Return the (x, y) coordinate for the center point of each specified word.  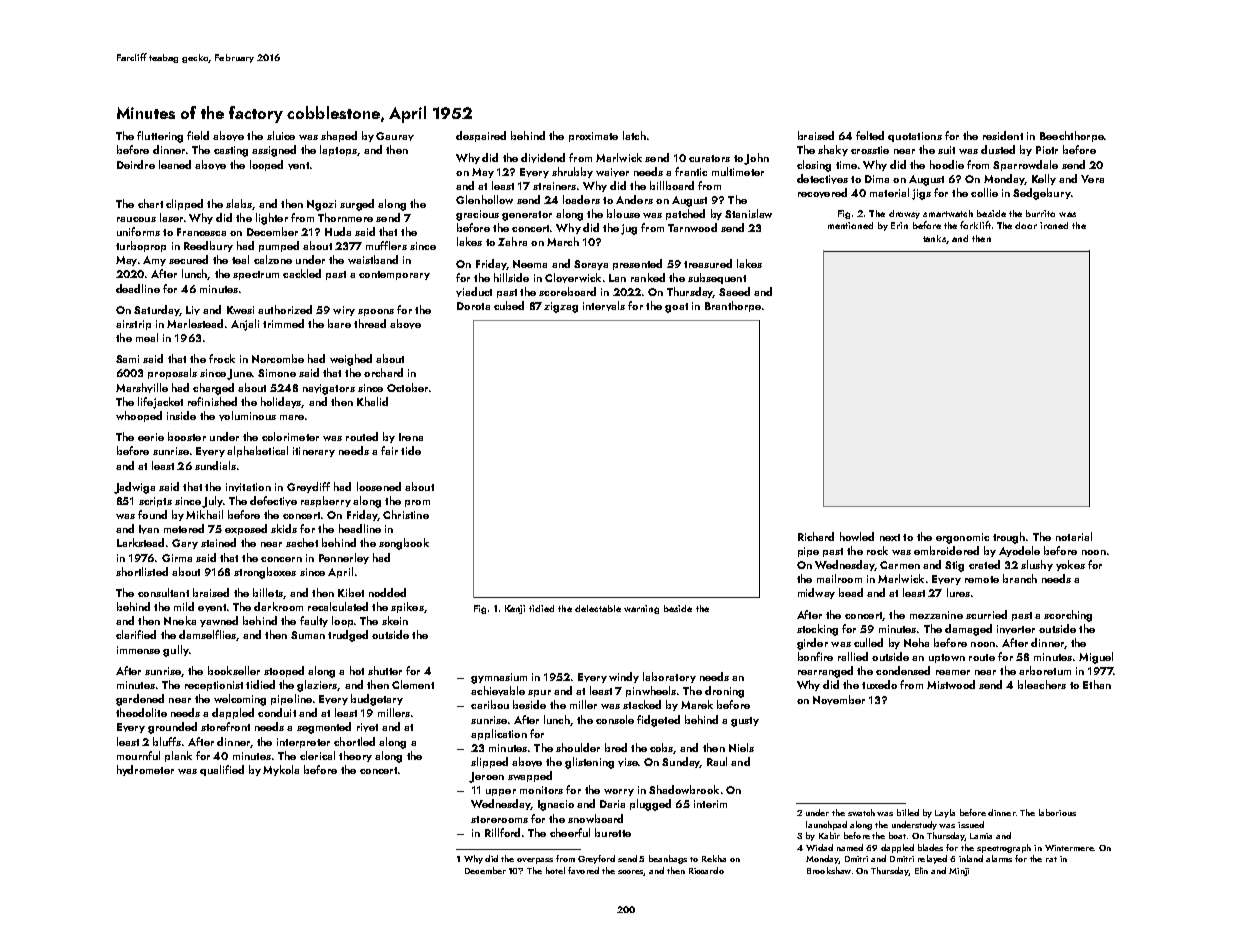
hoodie (947, 164)
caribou (490, 704)
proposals (172, 373)
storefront (225, 726)
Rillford (502, 832)
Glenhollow (484, 199)
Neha (916, 642)
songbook (404, 544)
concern (281, 559)
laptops (338, 150)
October (407, 387)
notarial (1074, 536)
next (890, 537)
